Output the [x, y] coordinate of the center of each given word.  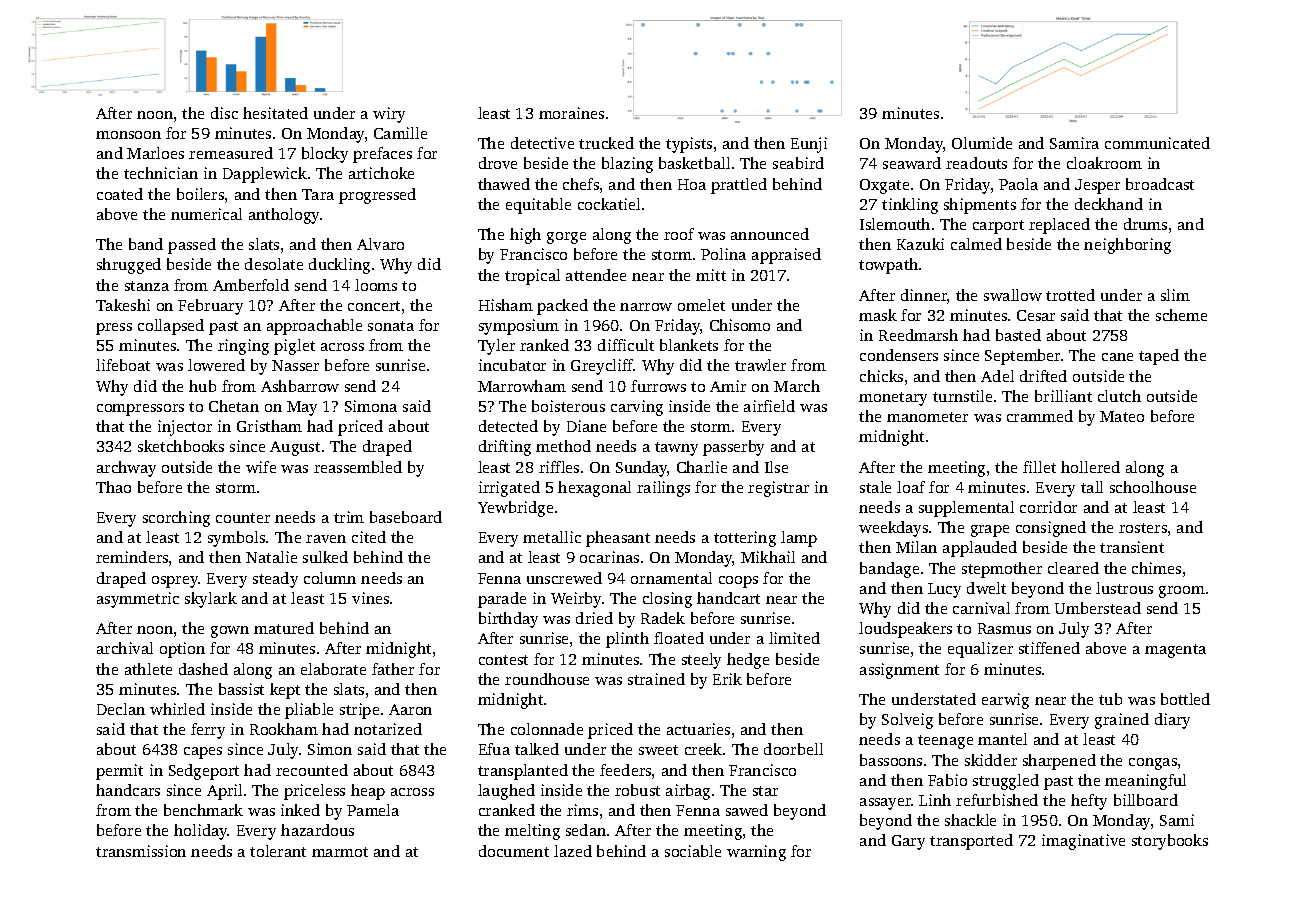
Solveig [907, 721]
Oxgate [884, 186]
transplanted [523, 772]
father [393, 669]
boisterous [568, 406]
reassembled [358, 467]
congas [1153, 764]
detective [542, 143]
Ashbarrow [300, 386]
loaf [911, 487]
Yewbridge [515, 509]
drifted [1043, 376]
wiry [389, 115]
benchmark [203, 810]
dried [594, 618]
